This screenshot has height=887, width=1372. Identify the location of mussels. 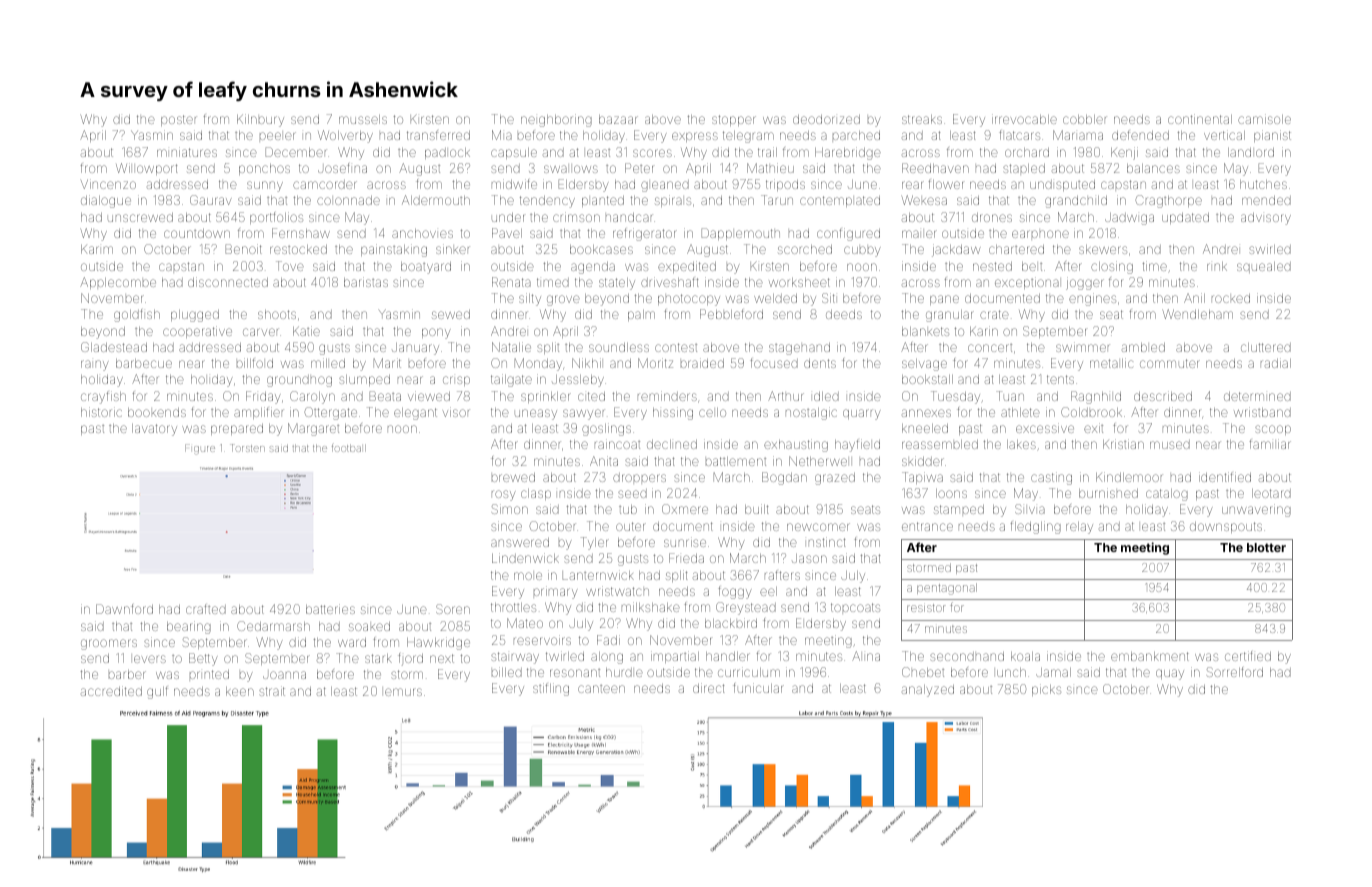
(363, 119).
